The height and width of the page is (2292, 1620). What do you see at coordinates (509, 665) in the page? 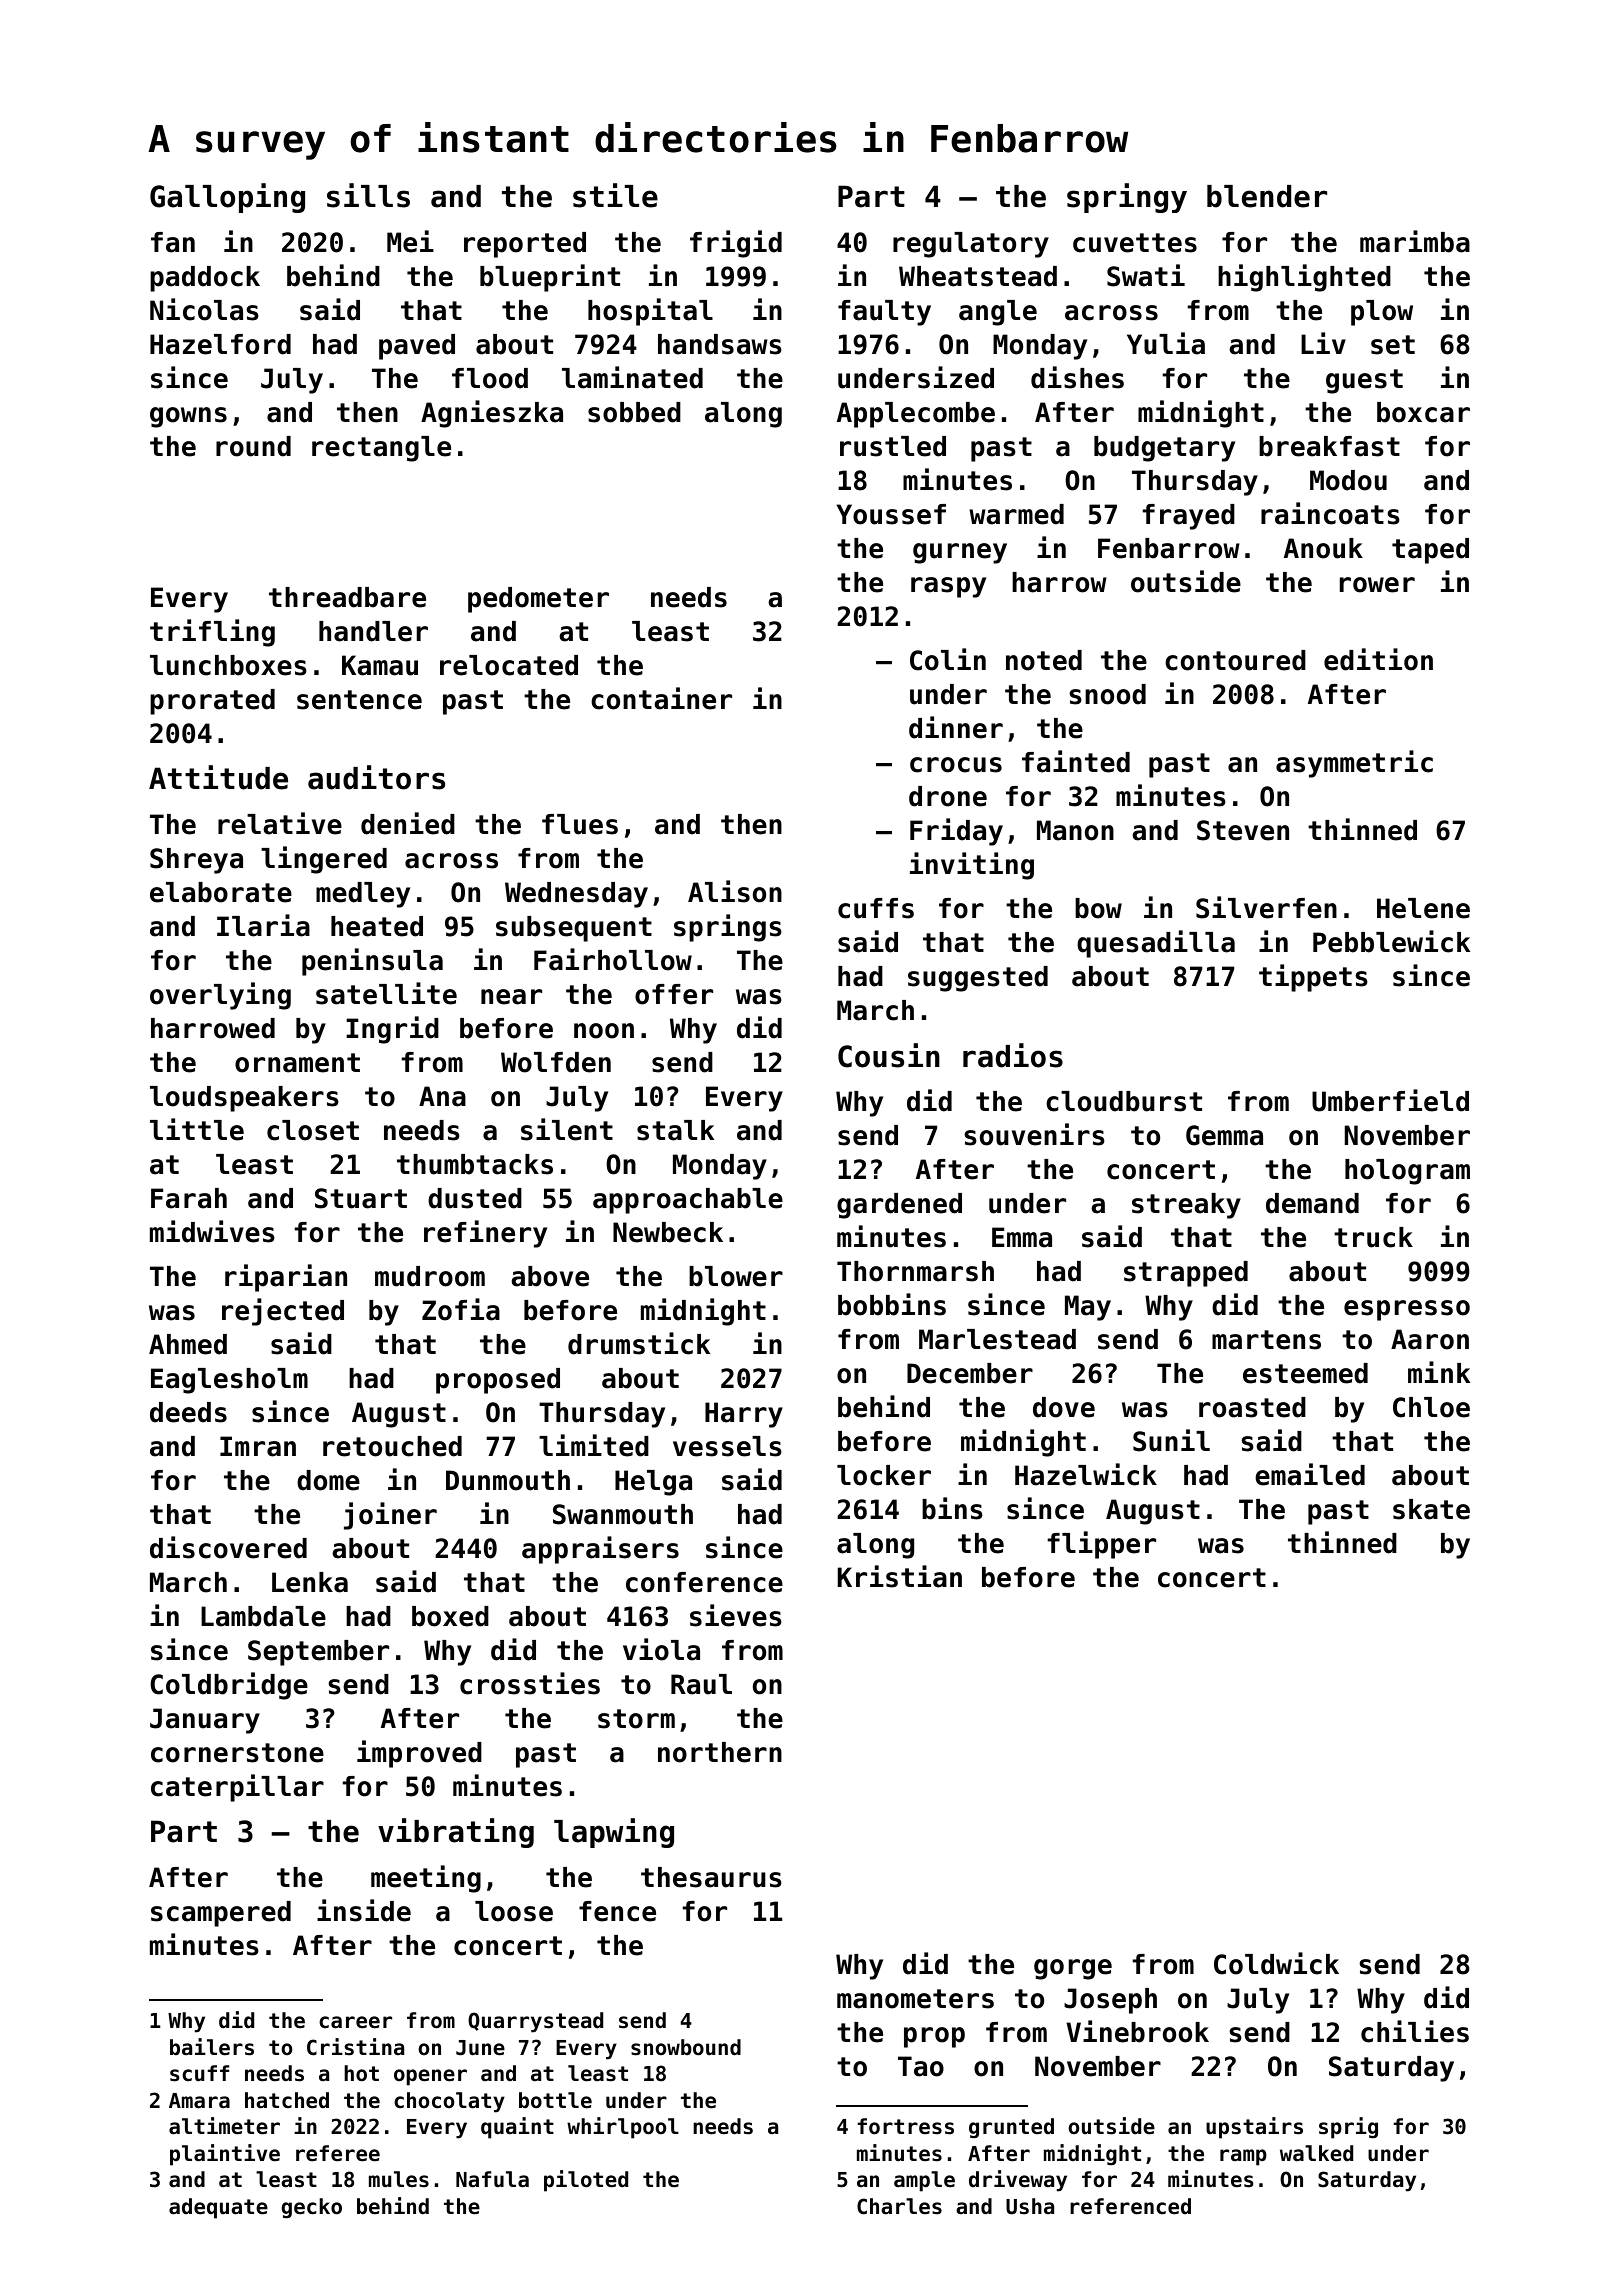
I see `relocated` at bounding box center [509, 665].
